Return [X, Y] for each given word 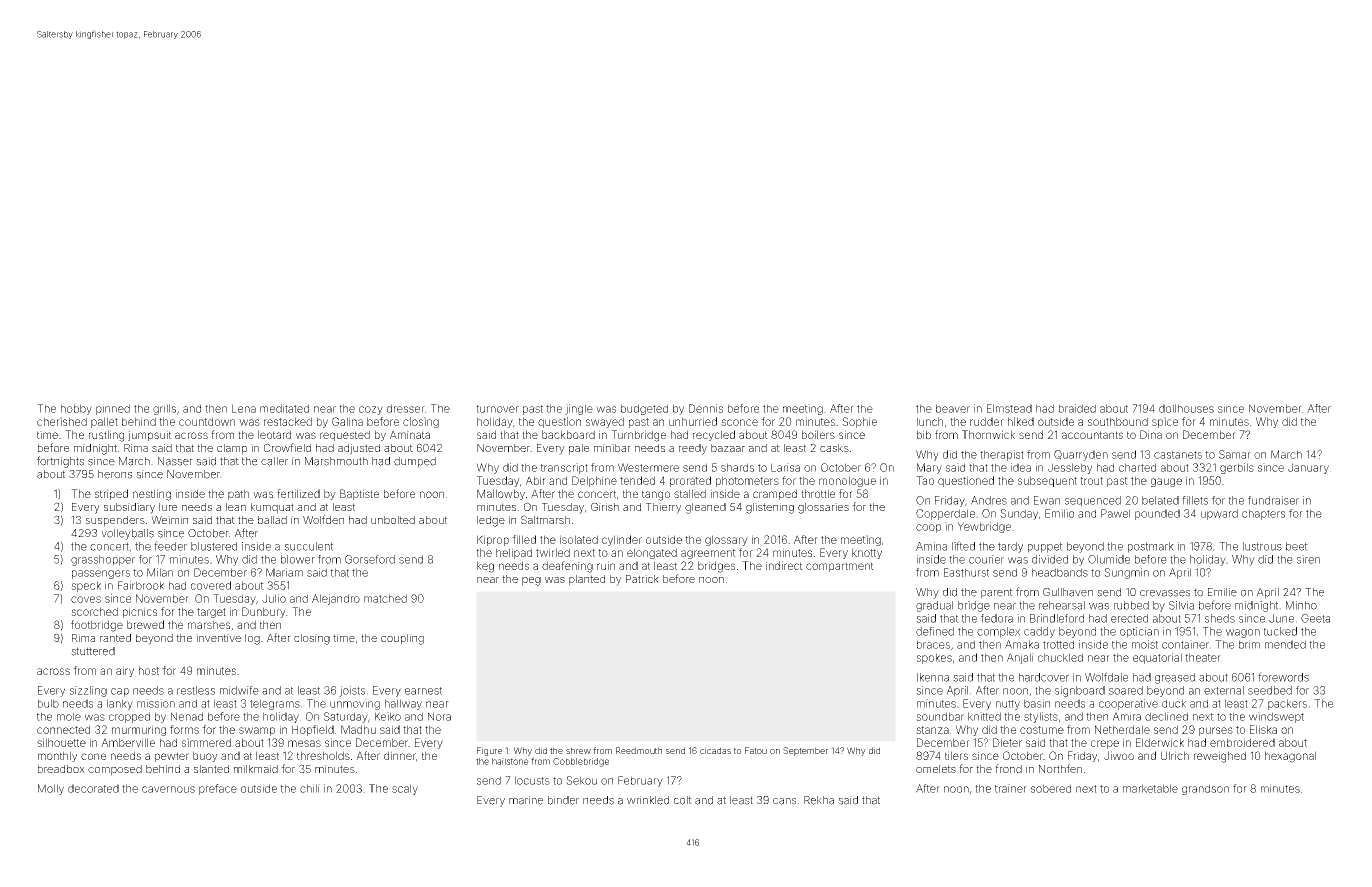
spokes [934, 658]
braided [1077, 408]
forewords [1283, 677]
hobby [76, 409]
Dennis [706, 408]
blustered [214, 546]
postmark [1151, 547]
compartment [840, 567]
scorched [94, 611]
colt [683, 800]
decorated [93, 788]
